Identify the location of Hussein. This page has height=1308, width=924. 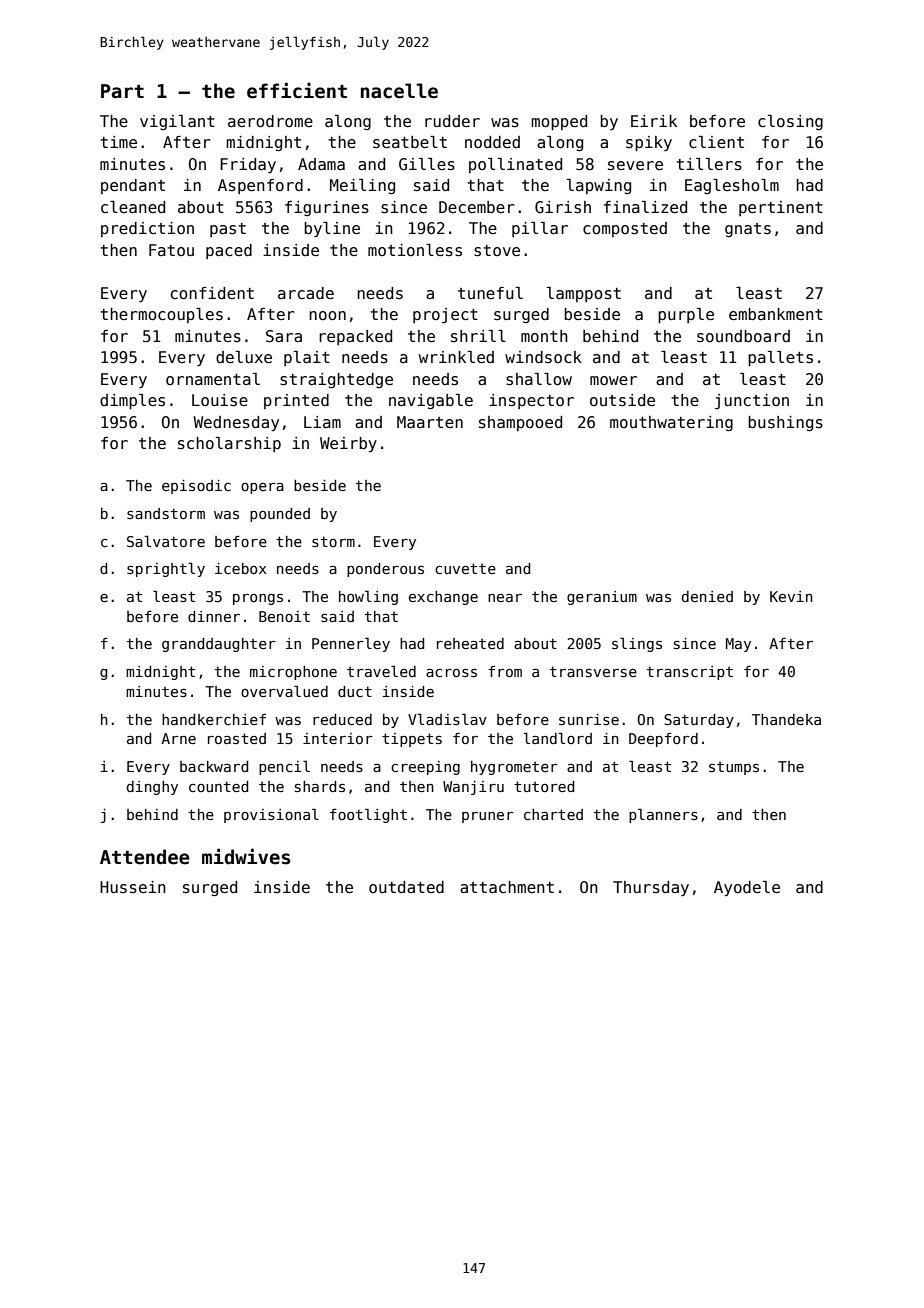
(133, 887).
